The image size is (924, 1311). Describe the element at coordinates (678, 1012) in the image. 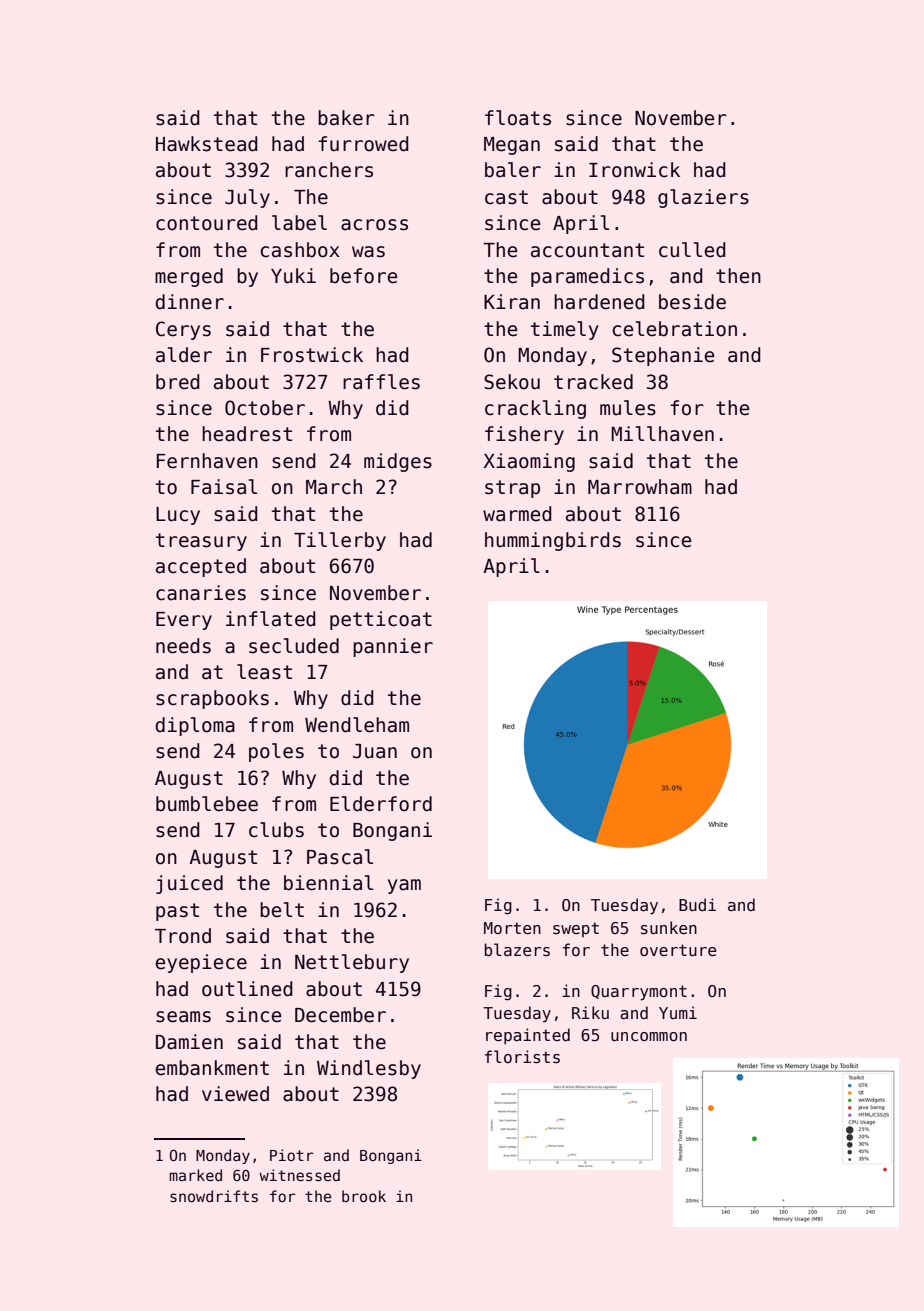

I see `Yumi` at that location.
